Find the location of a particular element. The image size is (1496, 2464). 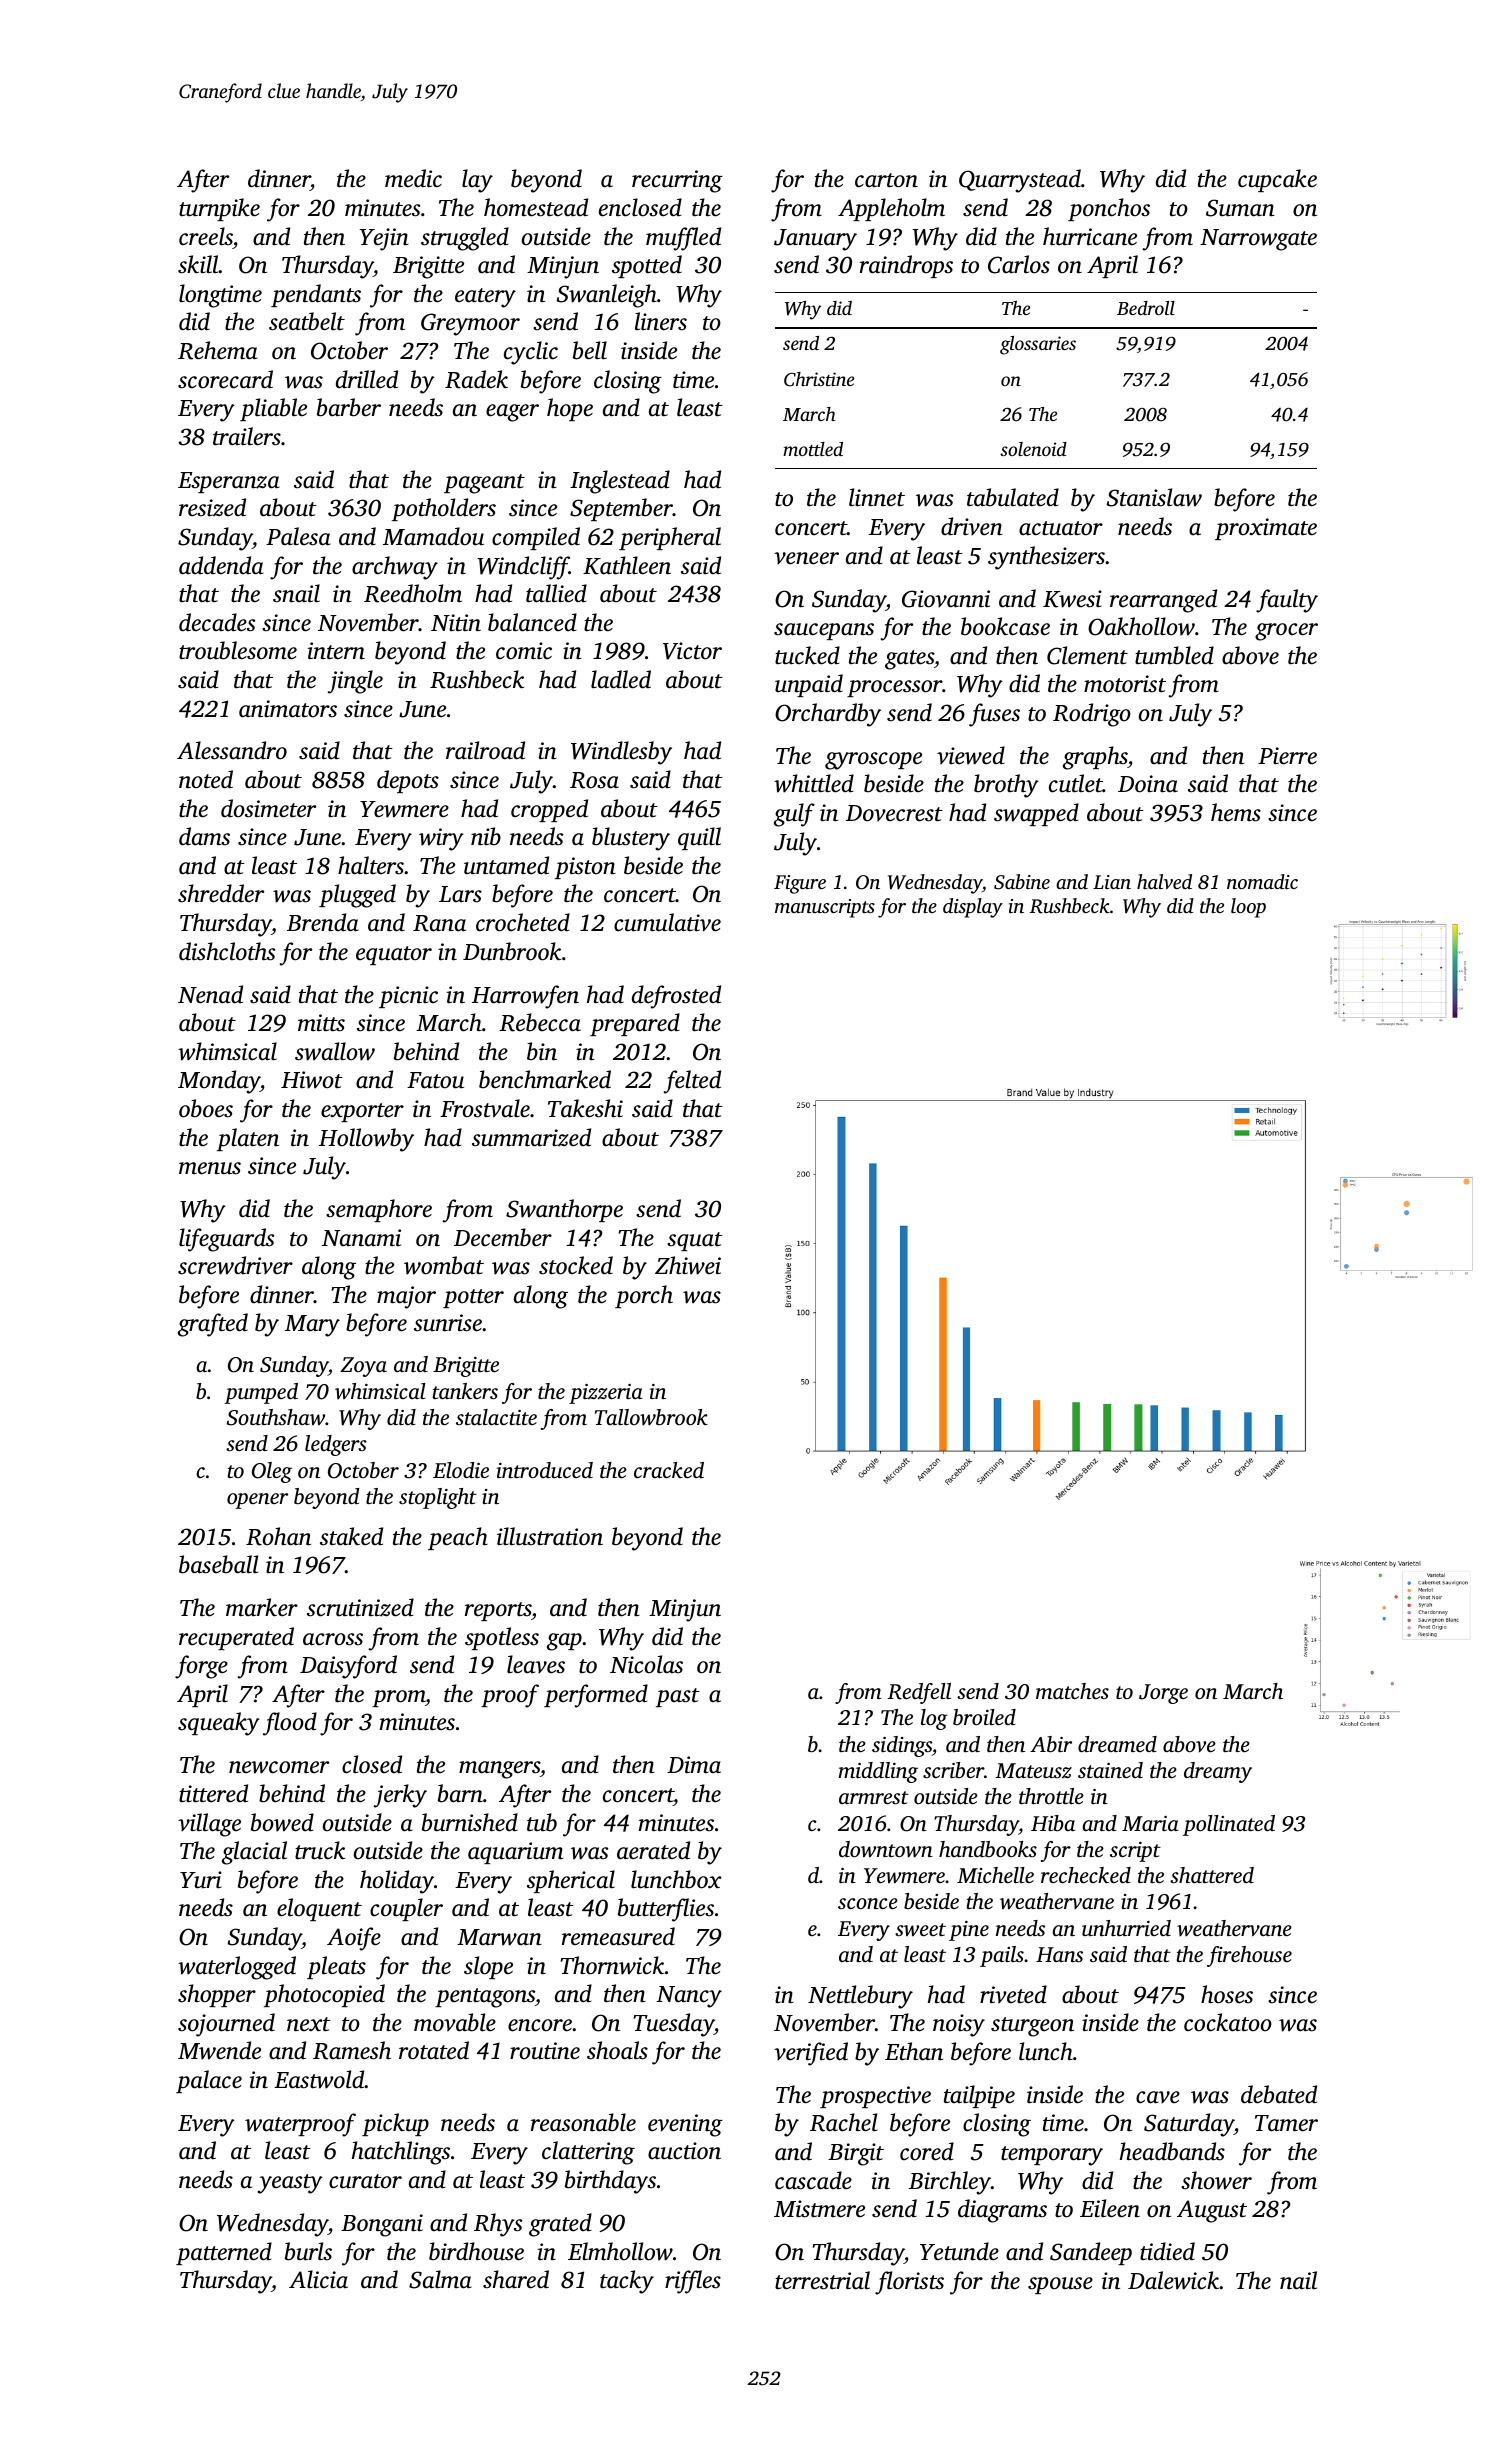

turnpike is located at coordinates (219, 209).
